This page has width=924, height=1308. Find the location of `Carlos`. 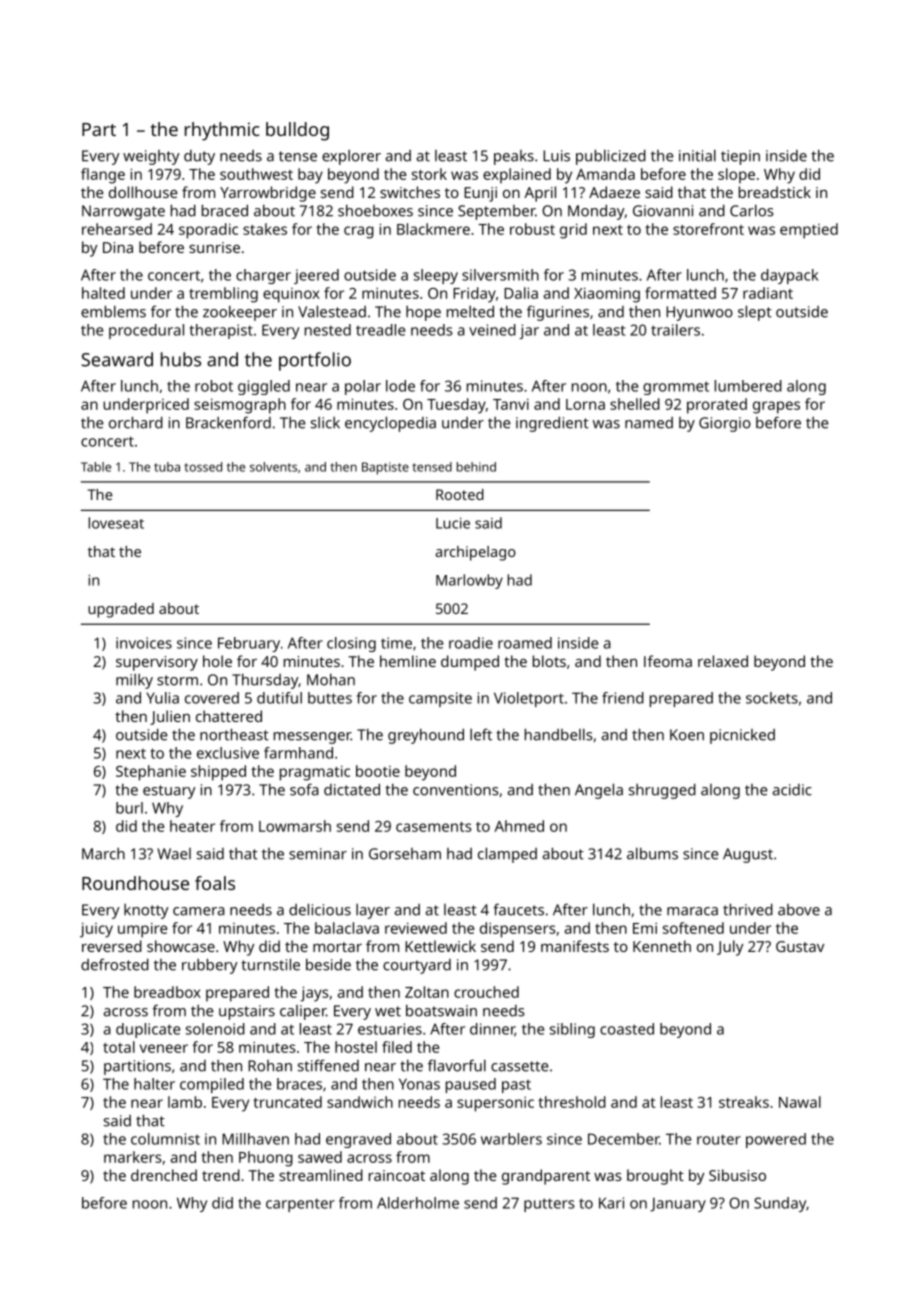

Carlos is located at coordinates (751, 211).
